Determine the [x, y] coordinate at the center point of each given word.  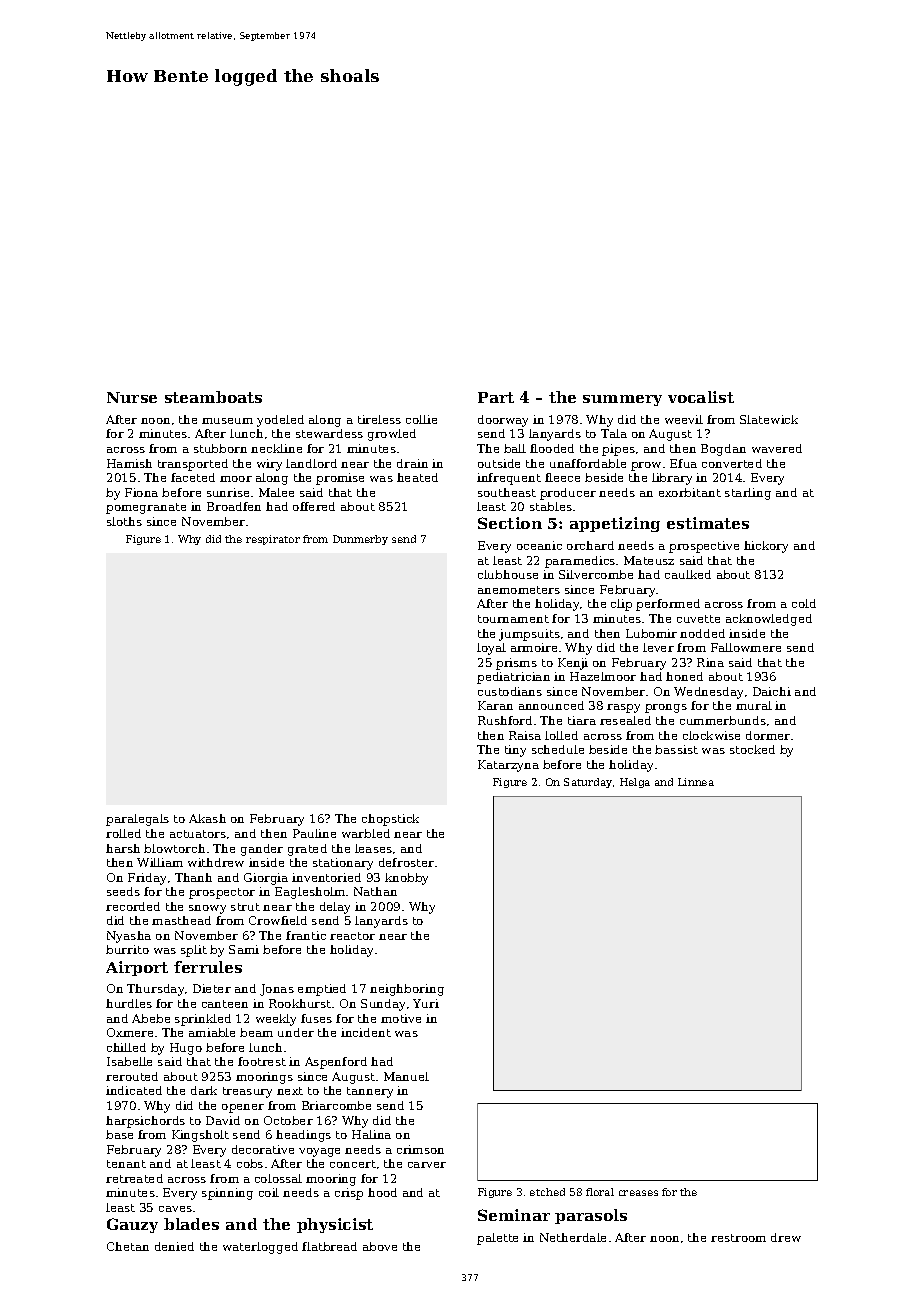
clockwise [711, 735]
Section [510, 523]
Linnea [696, 782]
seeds [123, 891]
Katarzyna [508, 766]
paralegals [137, 820]
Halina [371, 1134]
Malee [276, 492]
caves [175, 1209]
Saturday [588, 783]
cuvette [698, 619]
